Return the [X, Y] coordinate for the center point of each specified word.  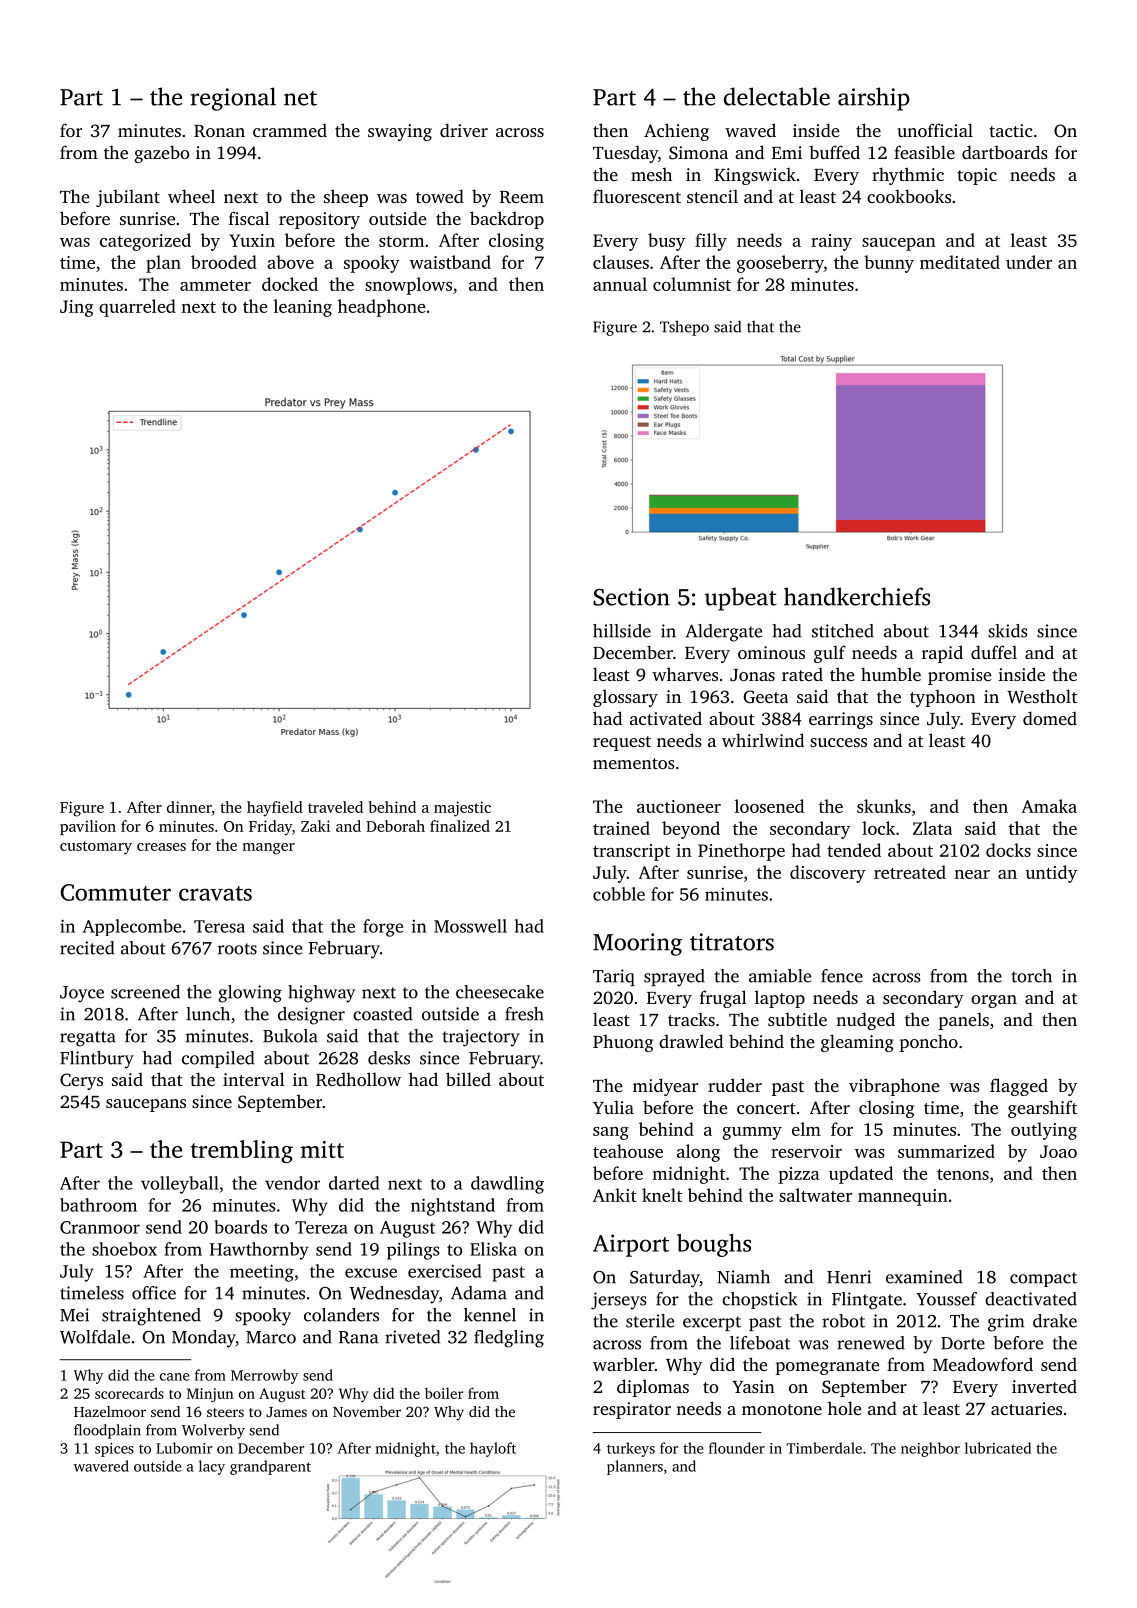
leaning [303, 308]
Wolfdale [95, 1337]
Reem [522, 197]
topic [977, 176]
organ [994, 1001]
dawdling [507, 1185]
